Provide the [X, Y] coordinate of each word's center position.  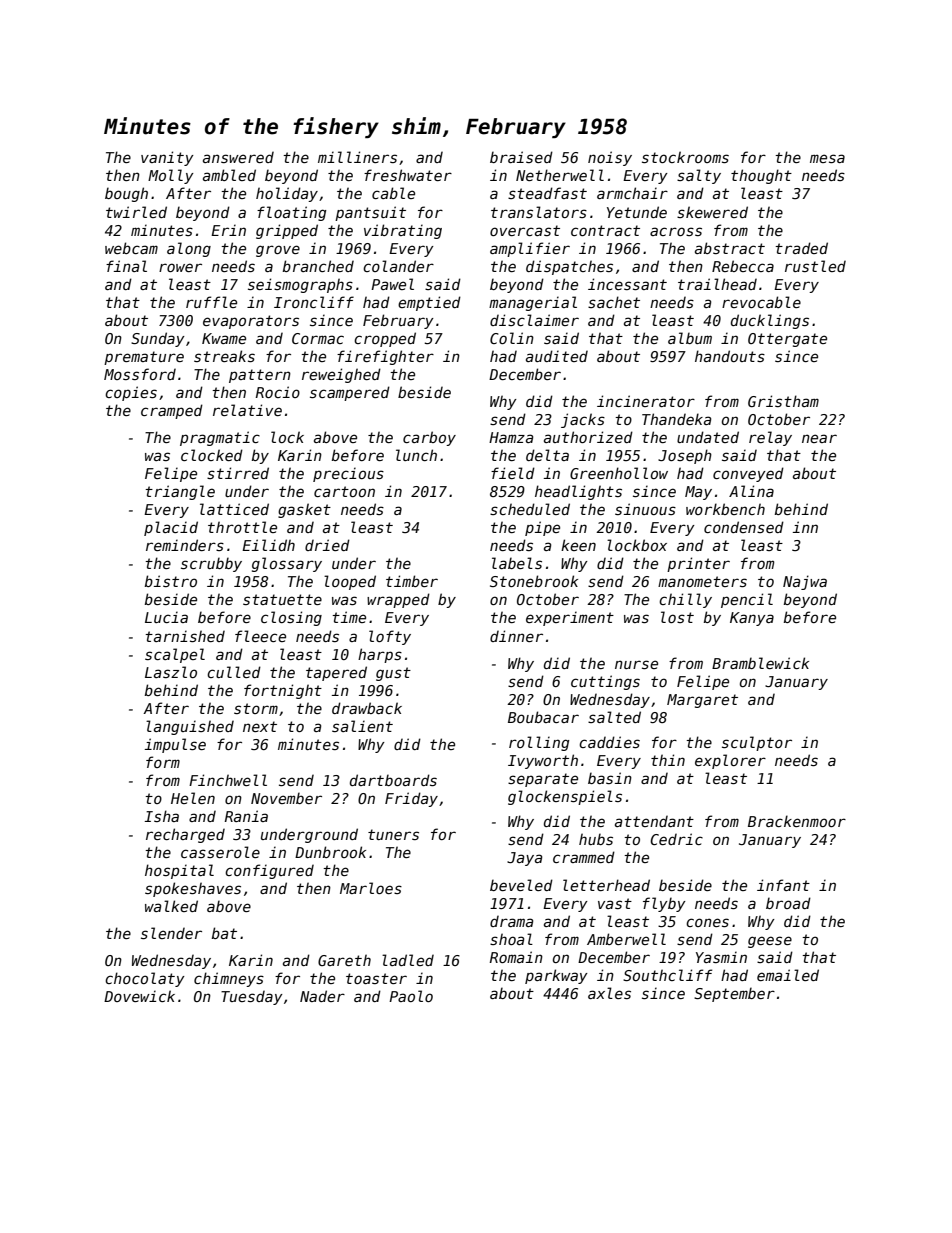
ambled [229, 175]
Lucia [166, 617]
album [690, 338]
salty [699, 176]
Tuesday [252, 998]
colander [398, 266]
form [163, 762]
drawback [367, 708]
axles [609, 993]
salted [614, 717]
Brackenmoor [797, 821]
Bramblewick [760, 663]
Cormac [318, 338]
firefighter [385, 357]
